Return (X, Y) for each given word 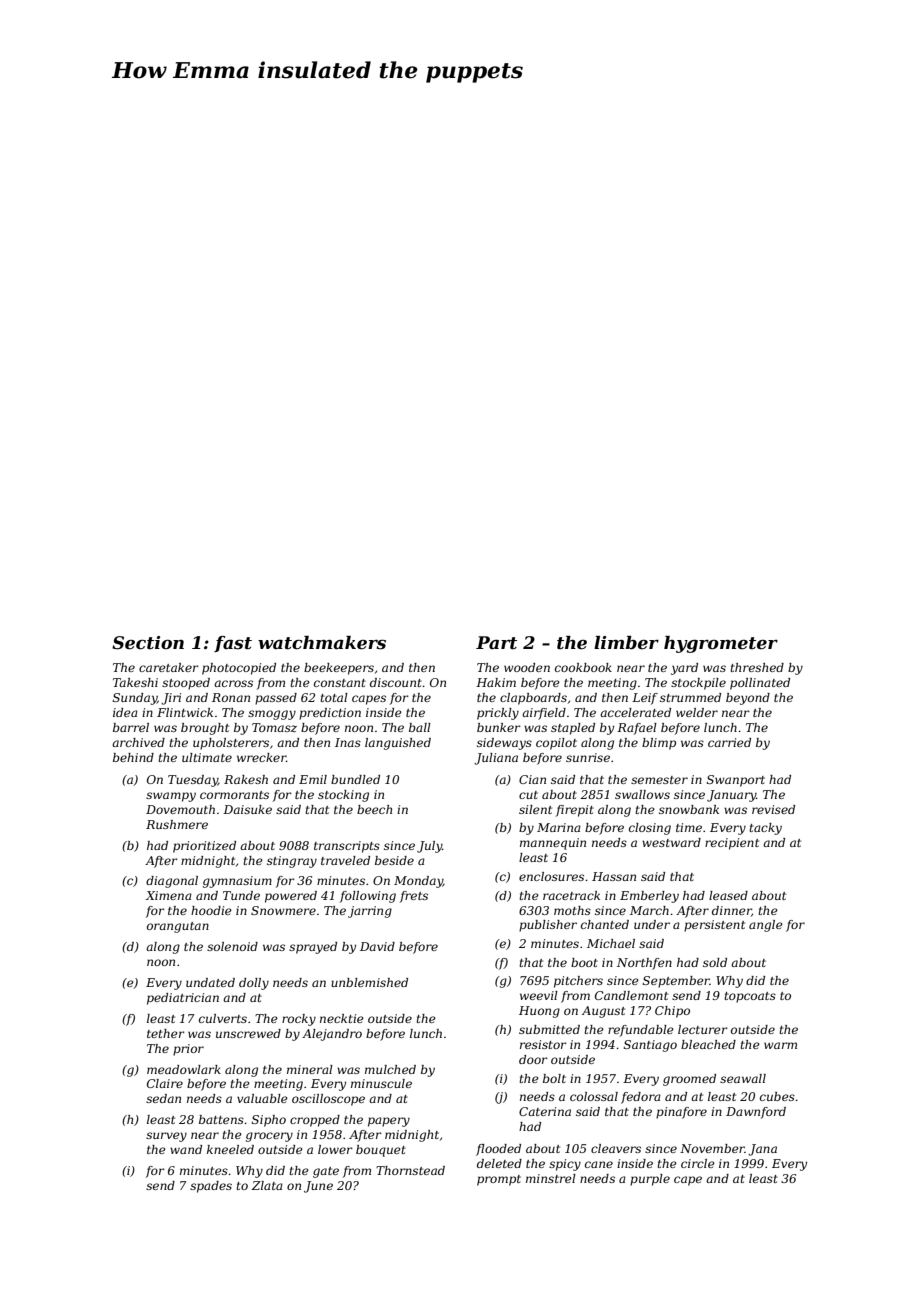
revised (773, 809)
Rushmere (177, 824)
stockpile (698, 684)
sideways (504, 744)
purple (650, 1180)
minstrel (551, 1178)
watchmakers (322, 643)
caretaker (169, 667)
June (318, 1187)
